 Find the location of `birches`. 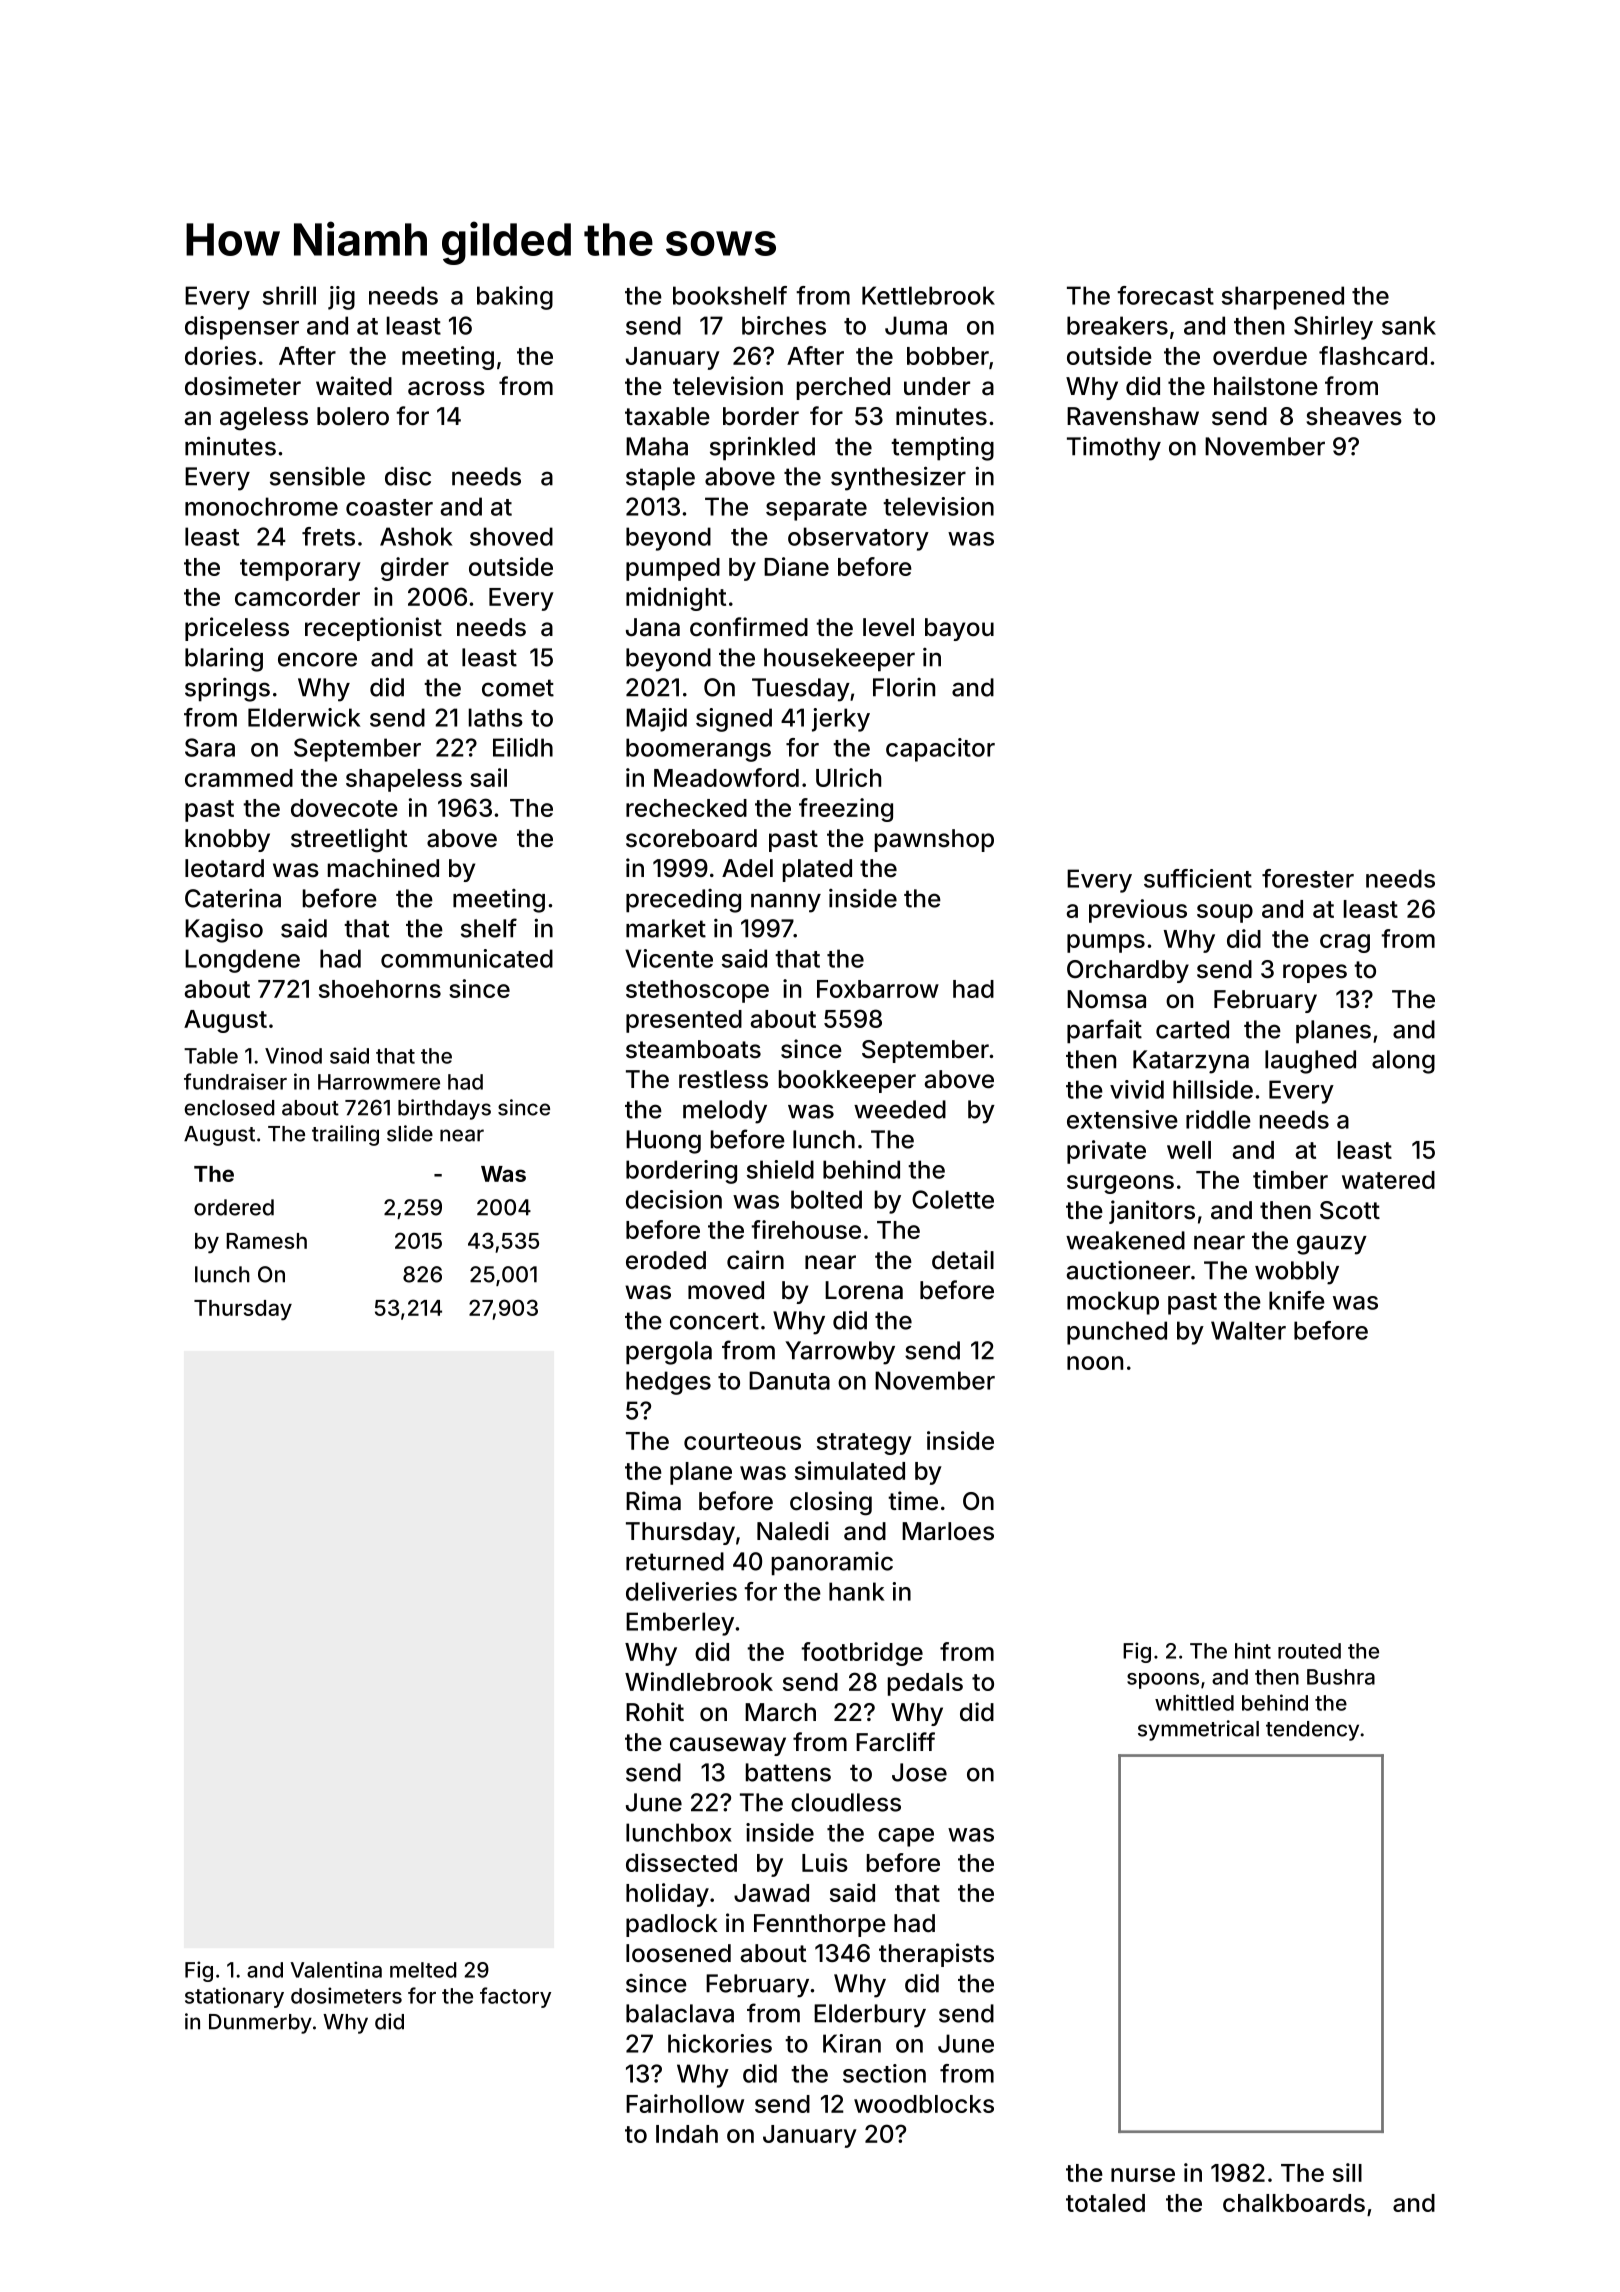

birches is located at coordinates (784, 325).
